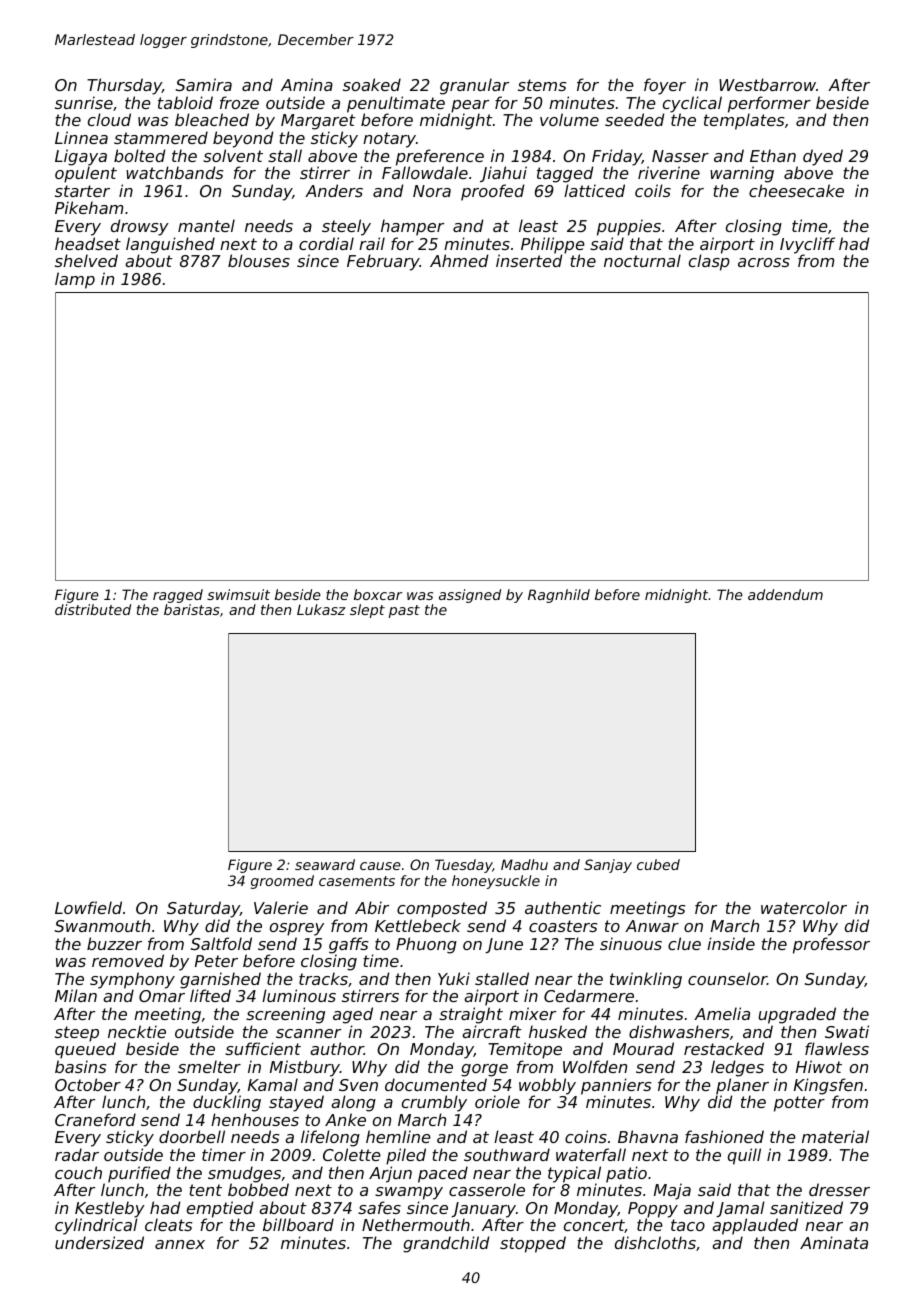 This screenshot has height=1308, width=924. I want to click on lamp, so click(75, 280).
